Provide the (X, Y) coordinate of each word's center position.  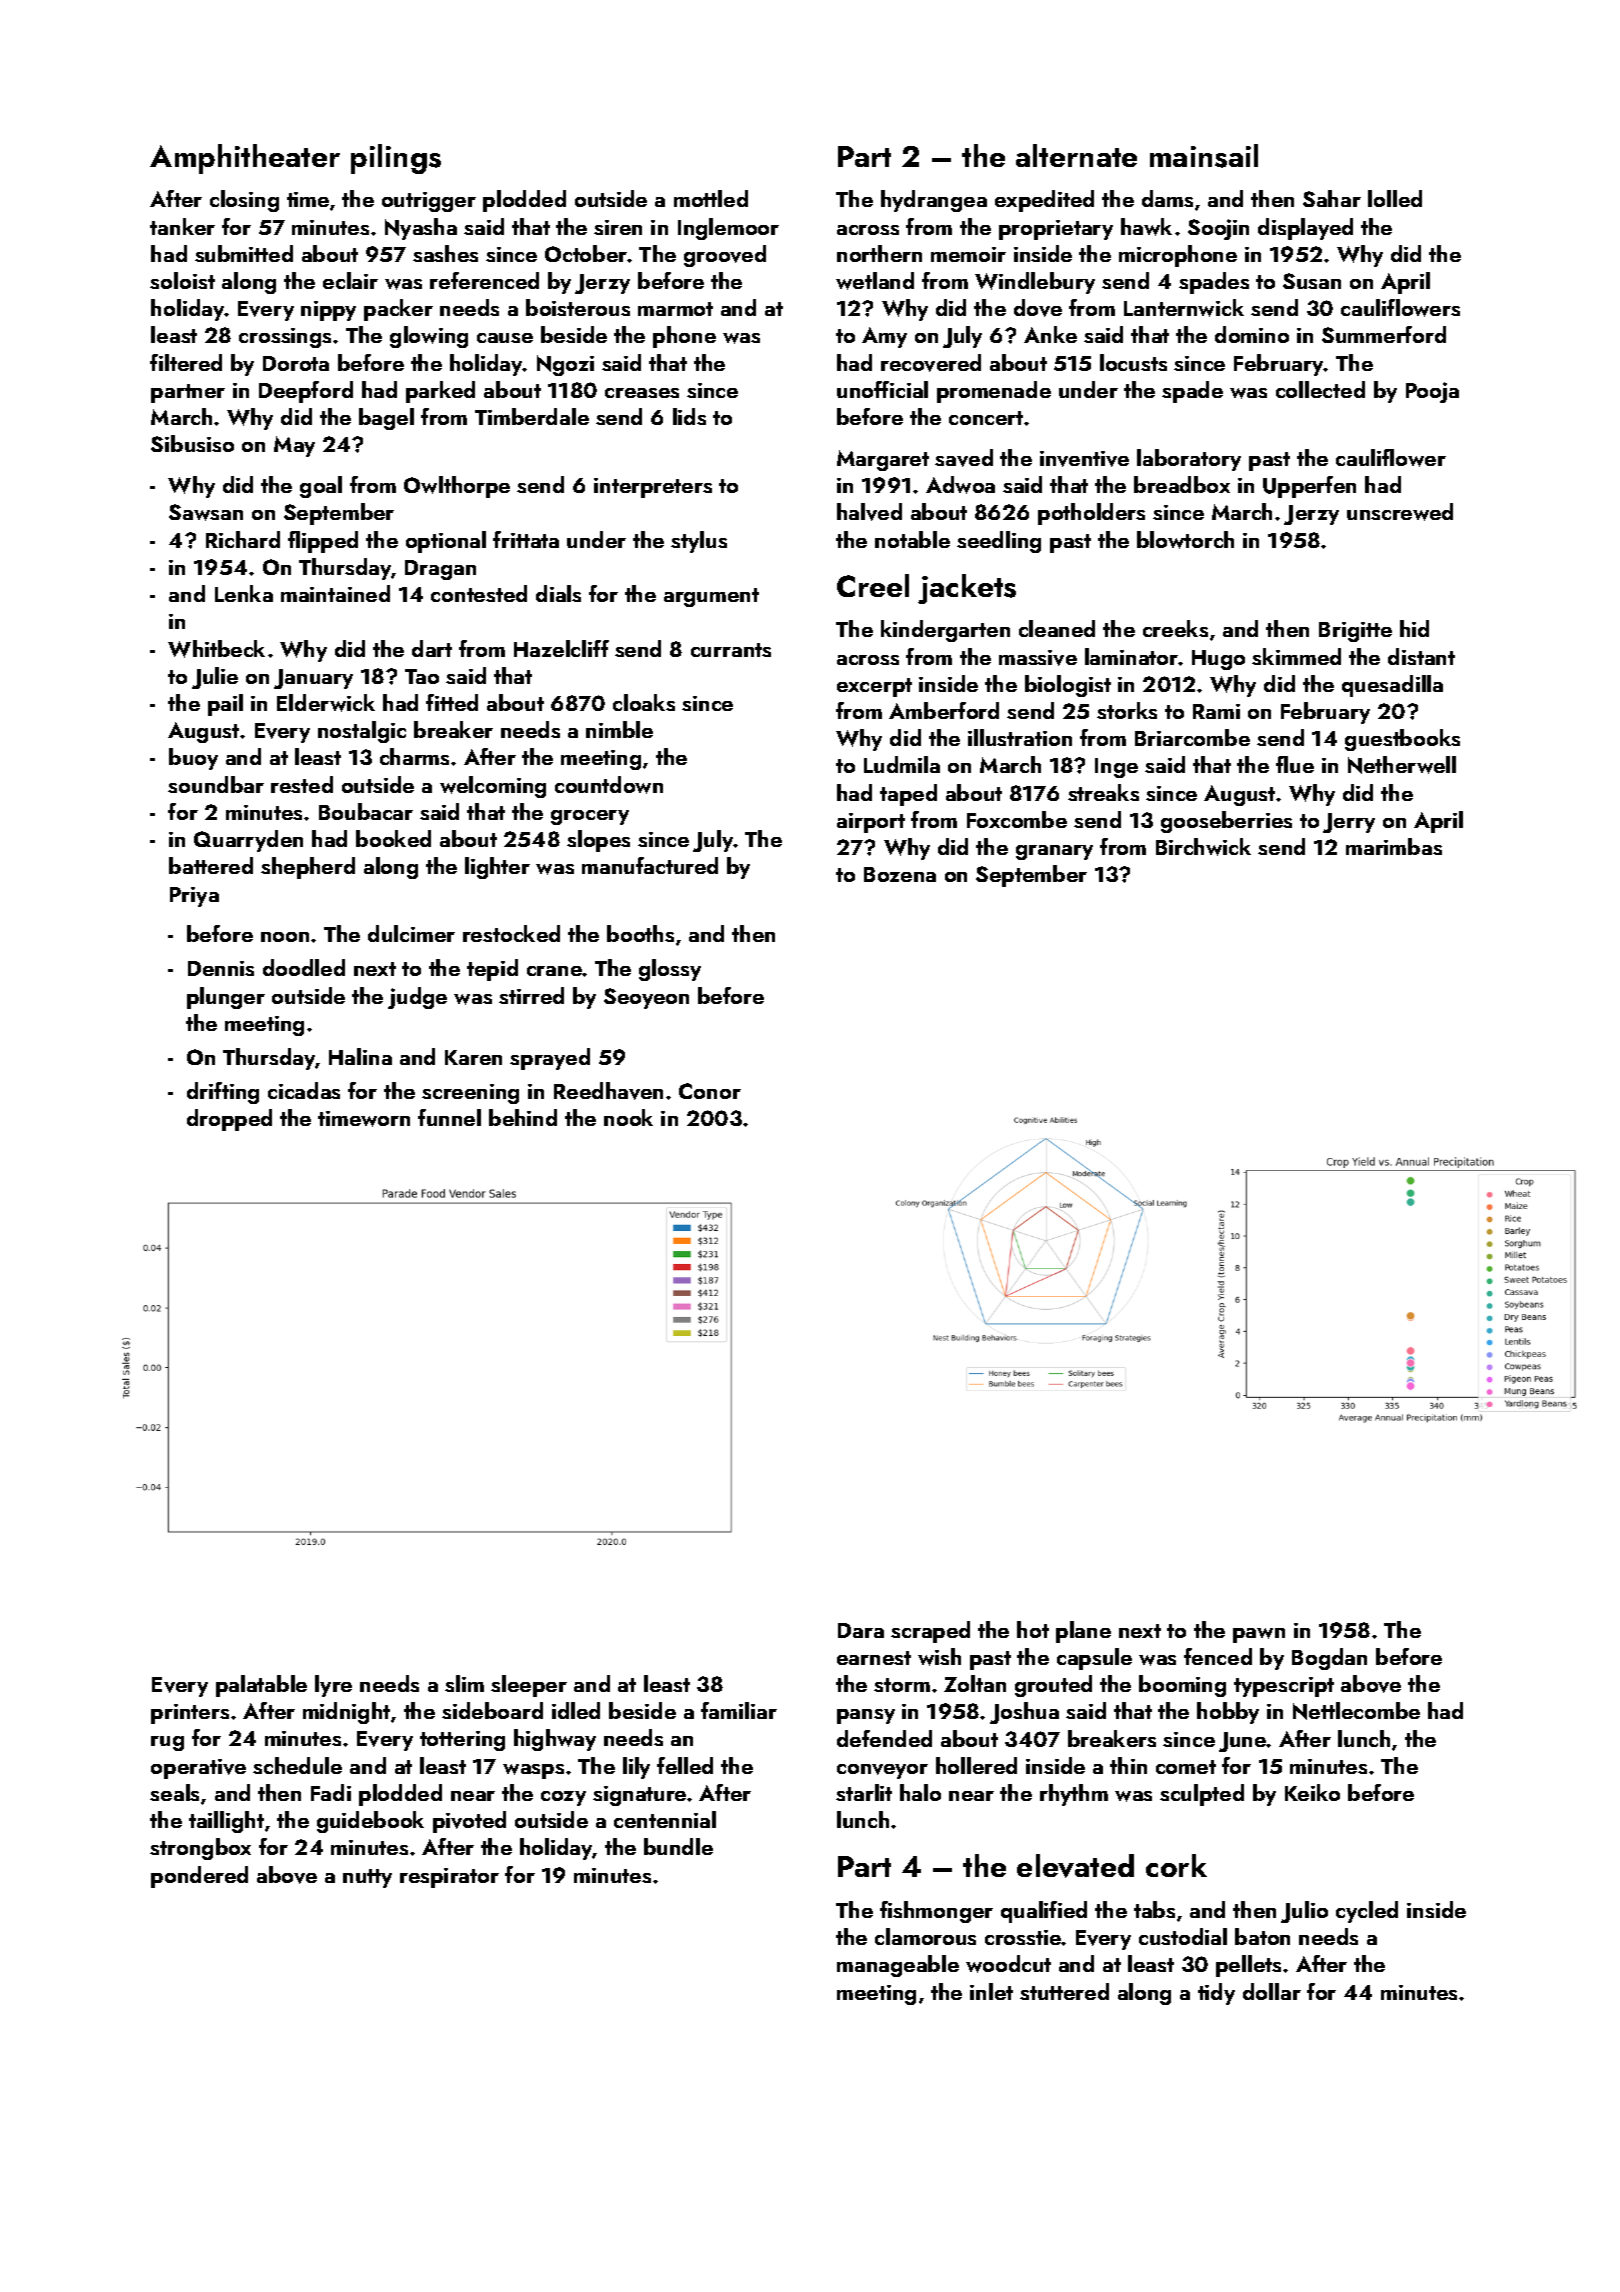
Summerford (1384, 334)
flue (1295, 764)
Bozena (900, 874)
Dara (861, 1630)
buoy (193, 759)
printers (190, 1714)
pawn (1259, 1635)
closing (244, 201)
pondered (199, 1877)
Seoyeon (646, 998)
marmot (675, 309)
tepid (492, 970)
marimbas (1394, 846)
